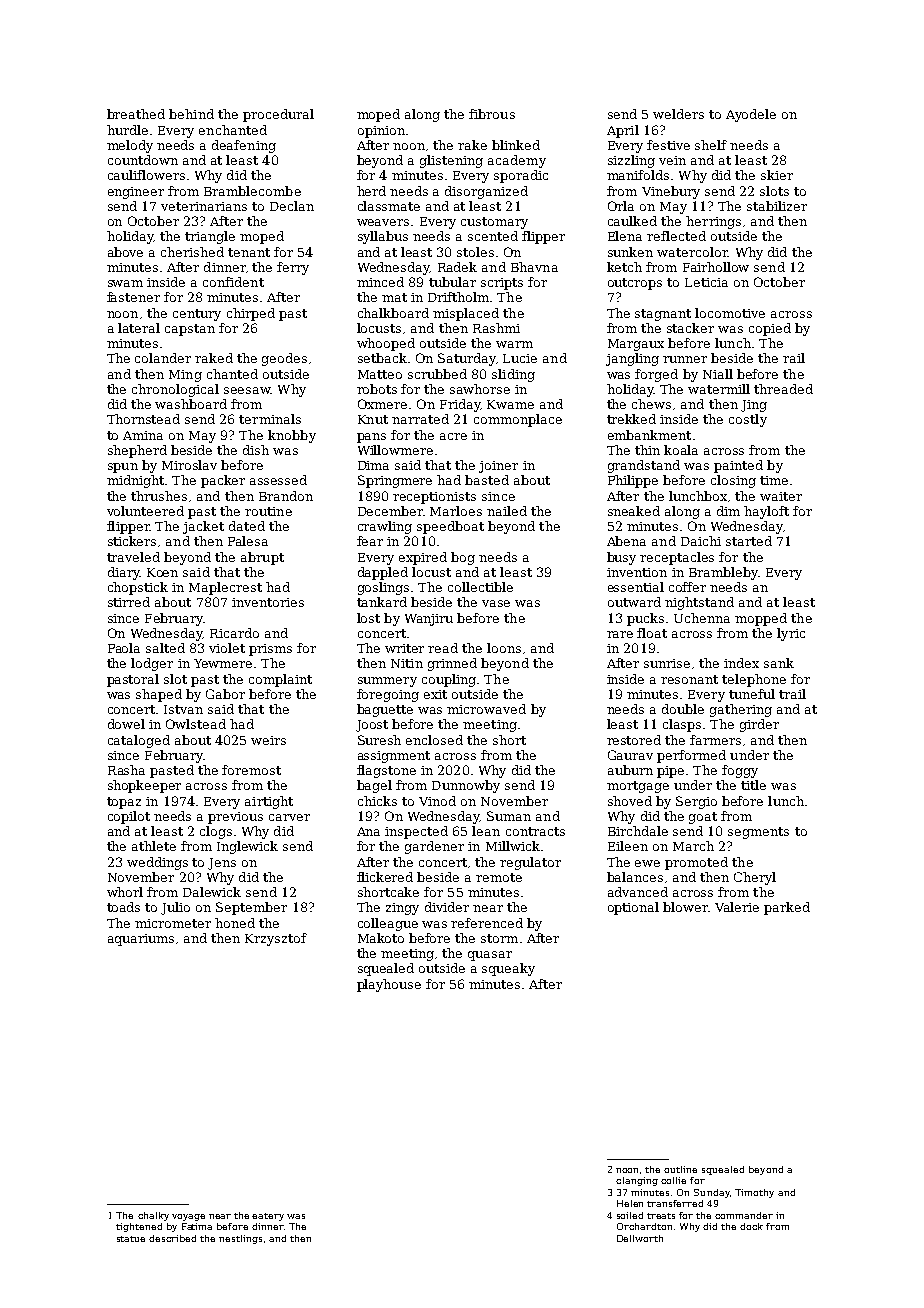 This screenshot has width=924, height=1308. Describe the element at coordinates (132, 541) in the screenshot. I see `stickers` at that location.
